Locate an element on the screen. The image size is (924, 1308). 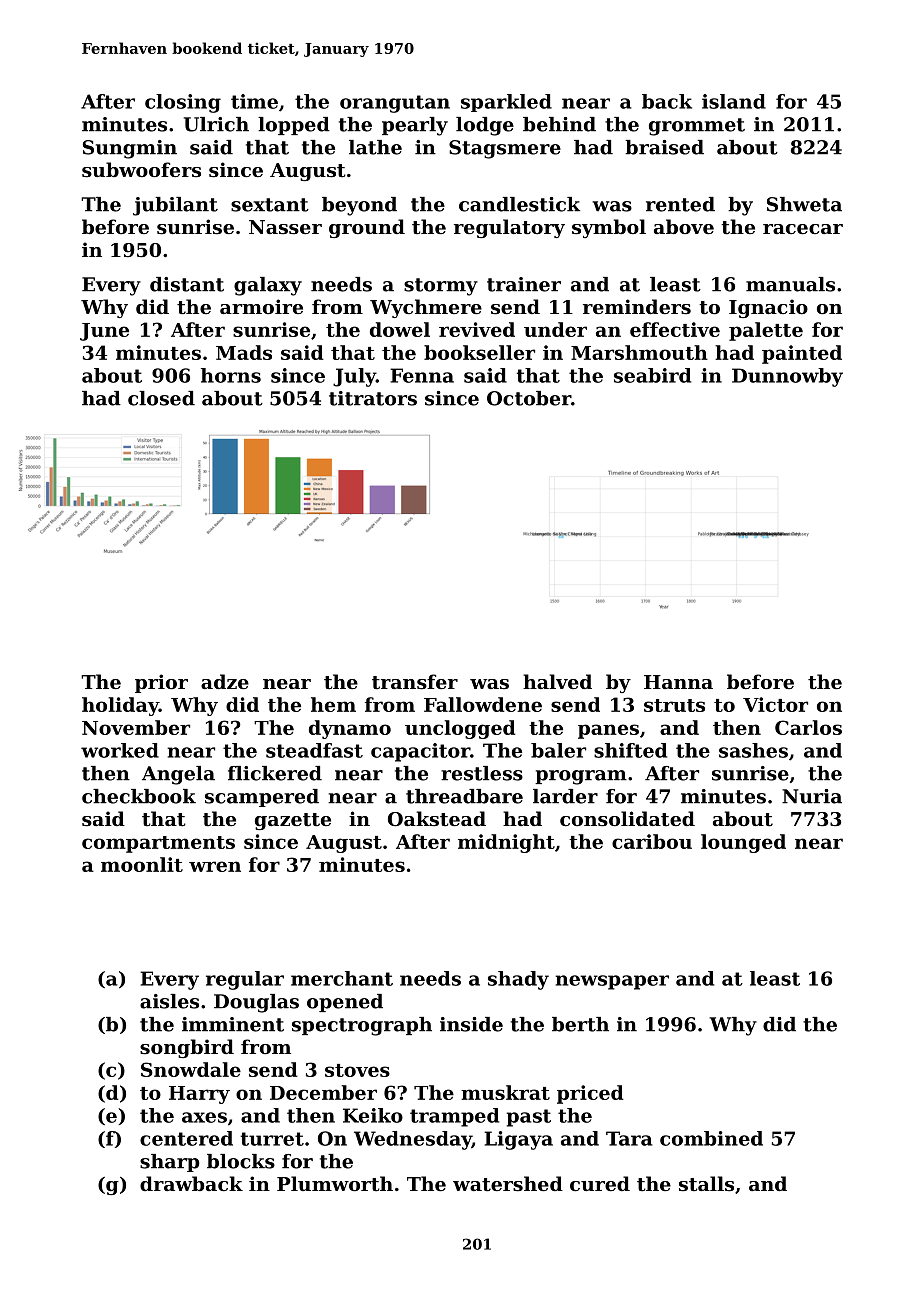
horns is located at coordinates (231, 375).
